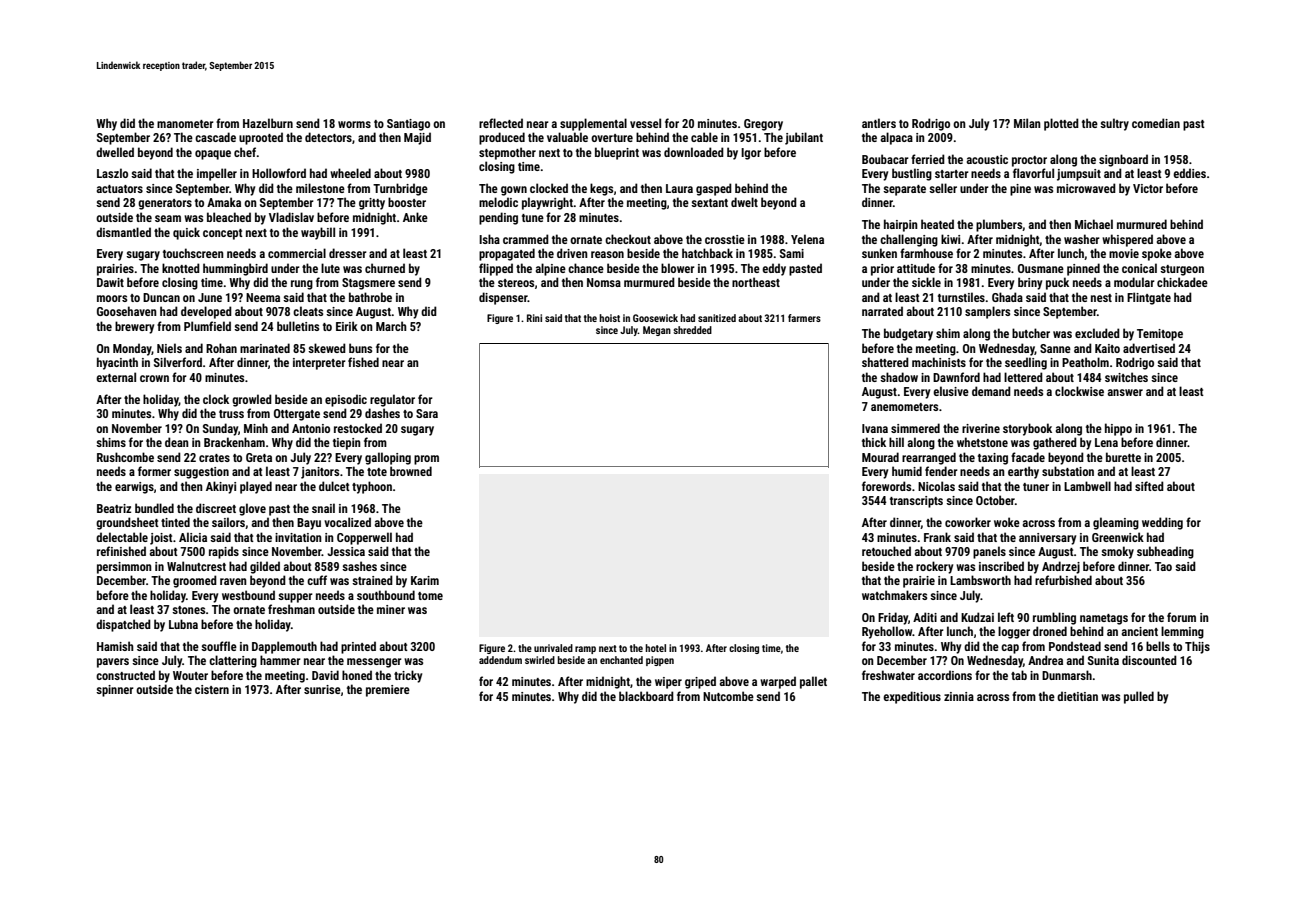  I want to click on external, so click(116, 377).
